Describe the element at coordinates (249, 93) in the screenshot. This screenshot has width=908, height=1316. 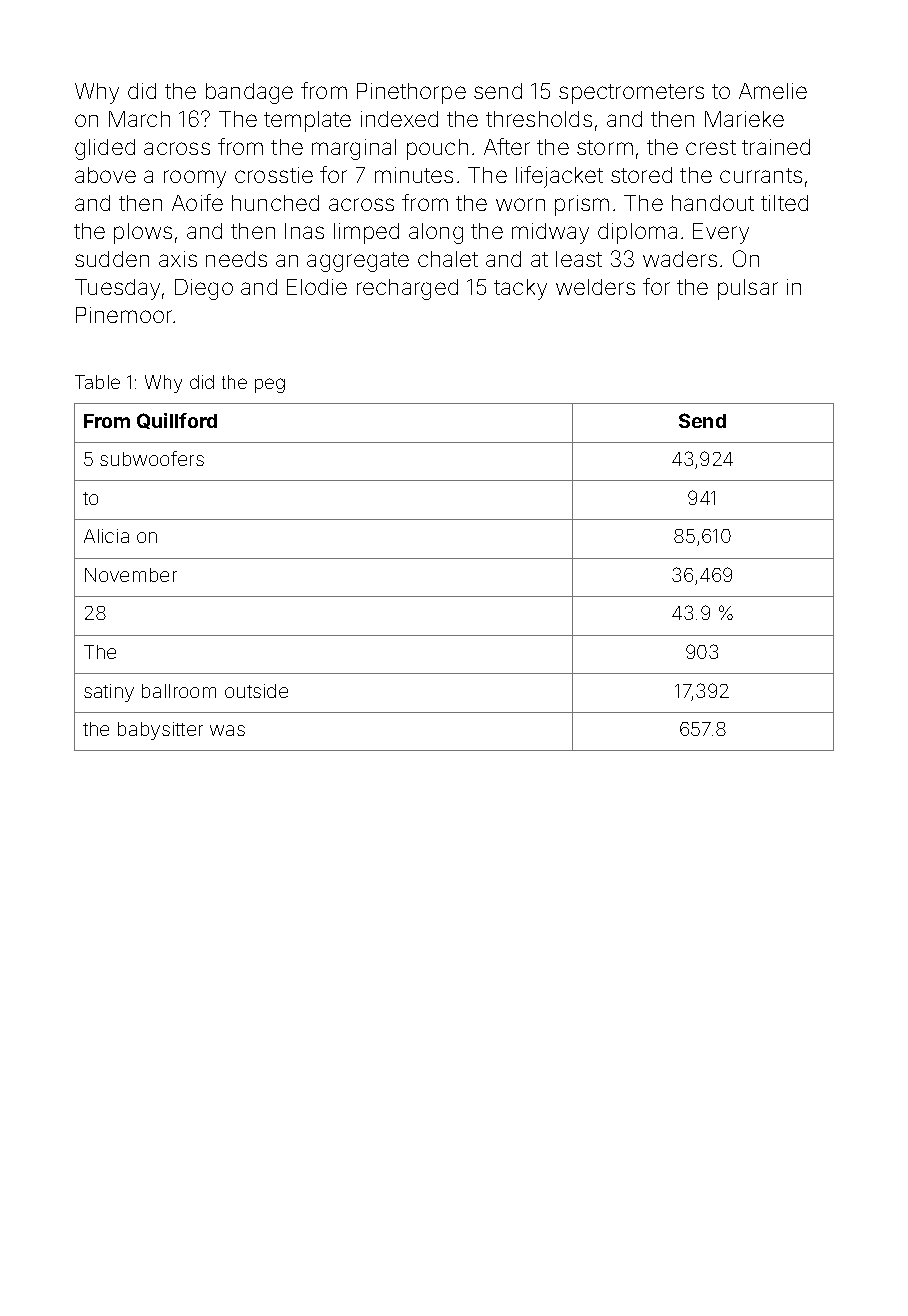
I see `bandage` at that location.
